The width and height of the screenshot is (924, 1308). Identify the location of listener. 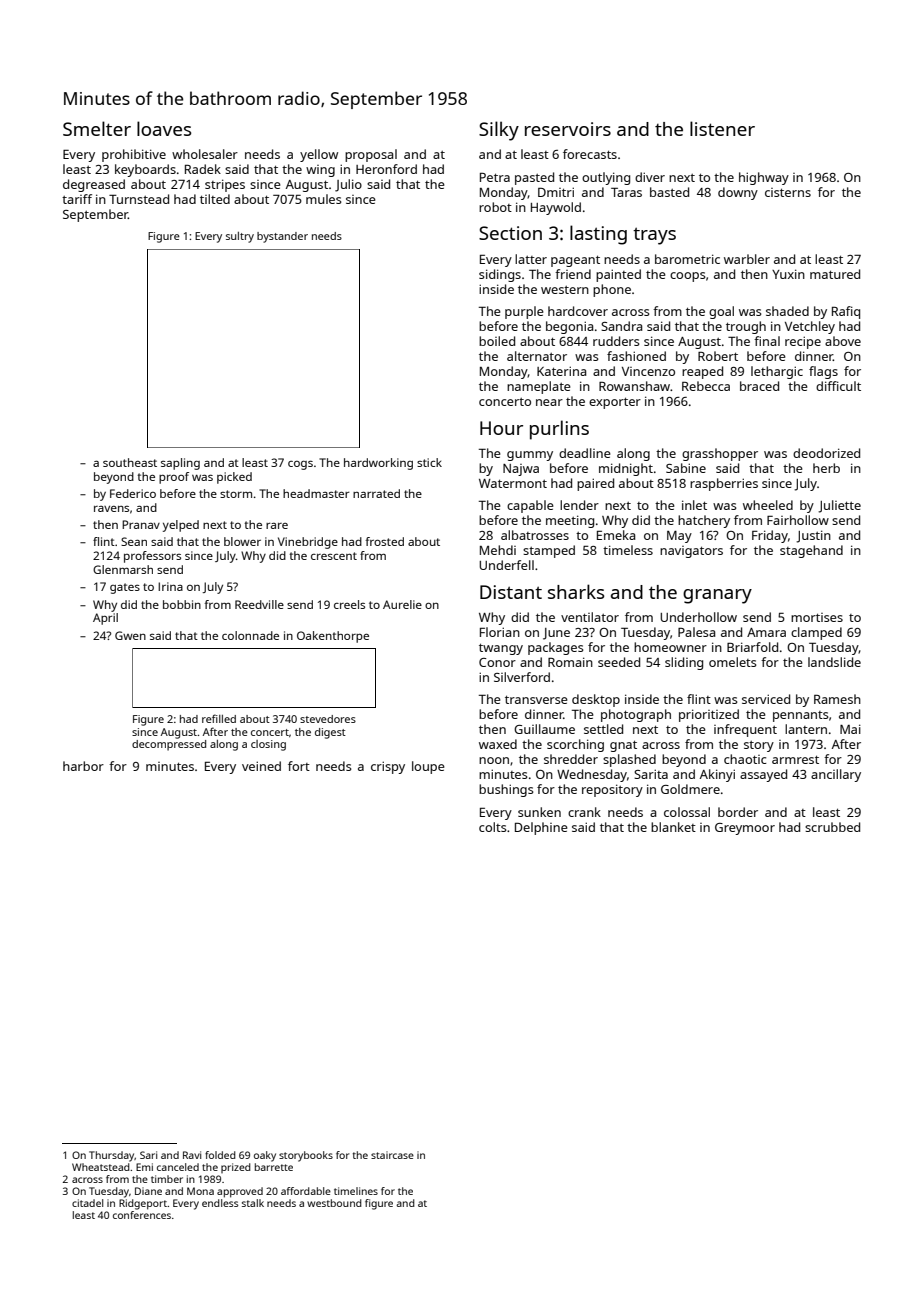
(722, 128).
